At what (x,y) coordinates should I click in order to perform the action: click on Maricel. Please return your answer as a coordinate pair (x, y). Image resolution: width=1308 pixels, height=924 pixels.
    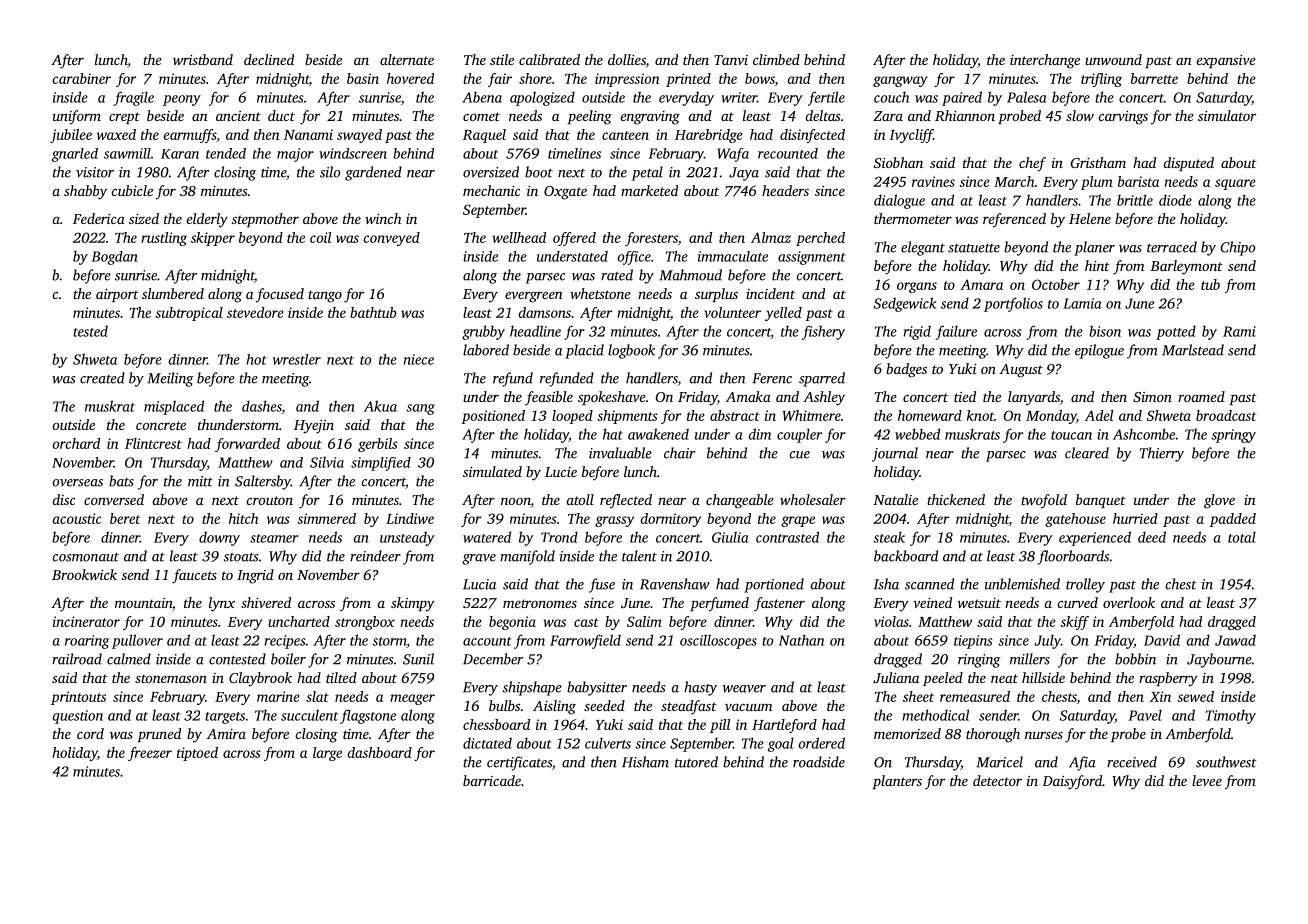
    Looking at the image, I should click on (999, 762).
